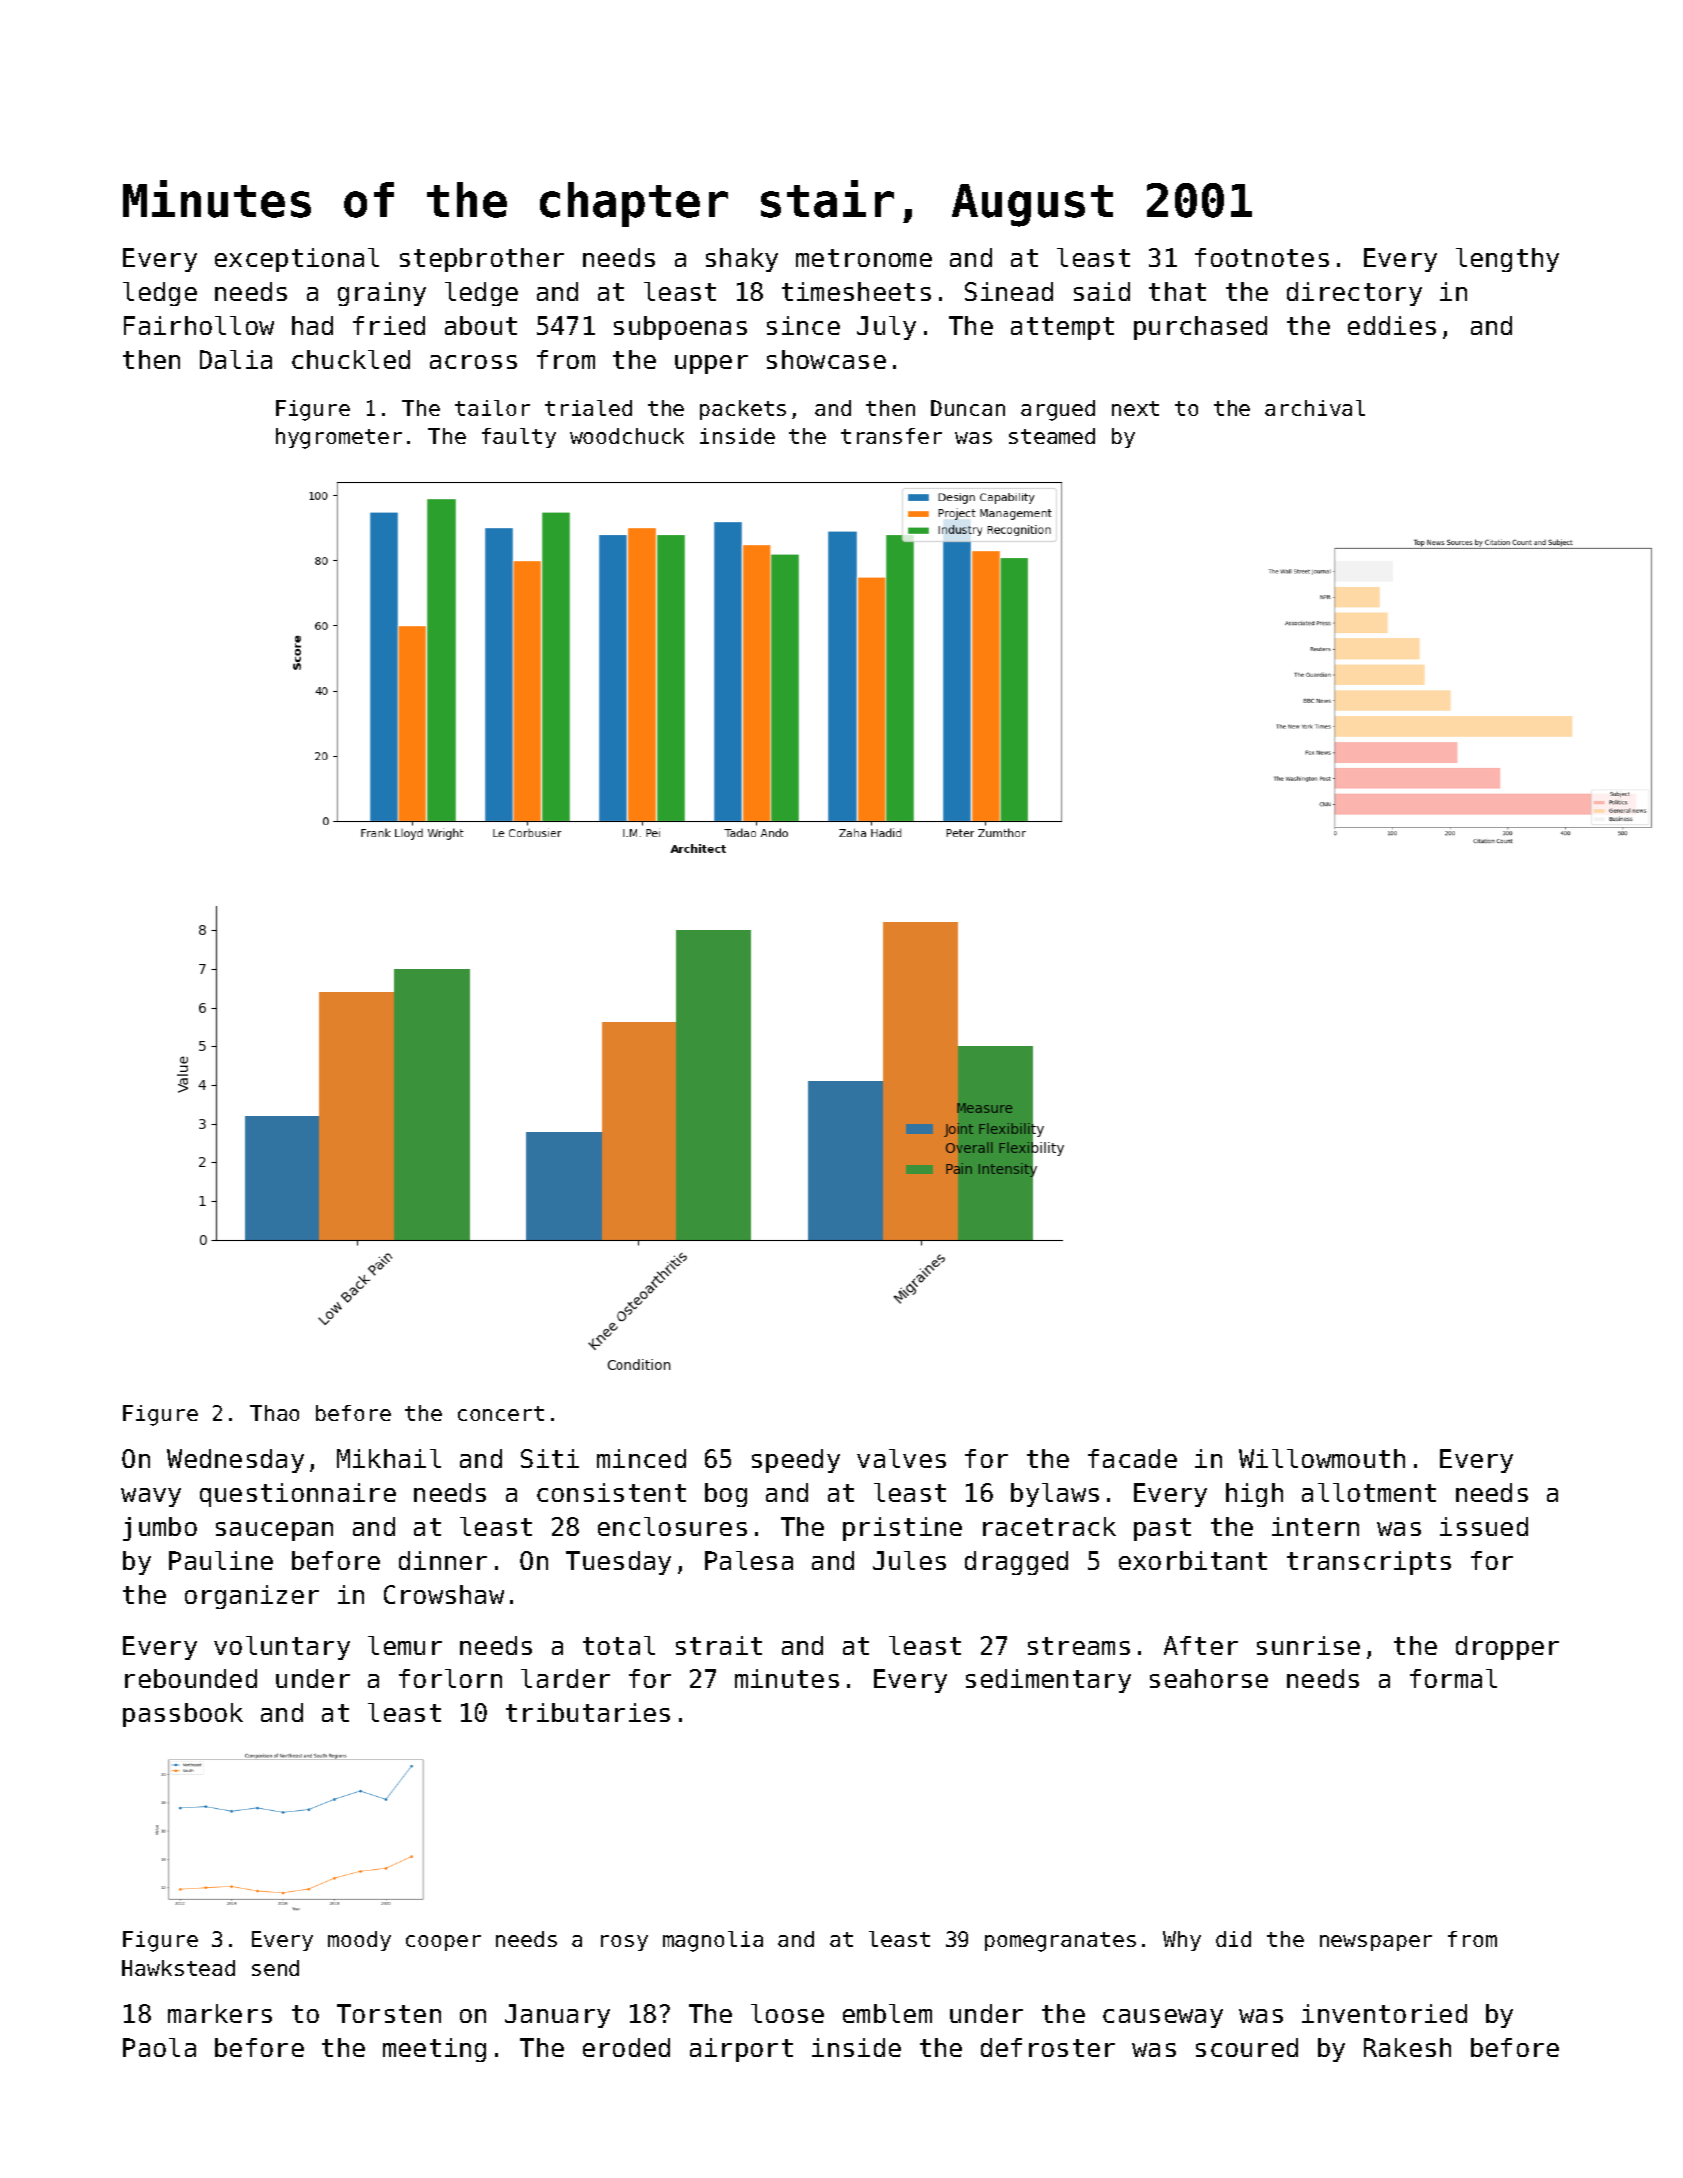  I want to click on dragged, so click(1016, 1563).
